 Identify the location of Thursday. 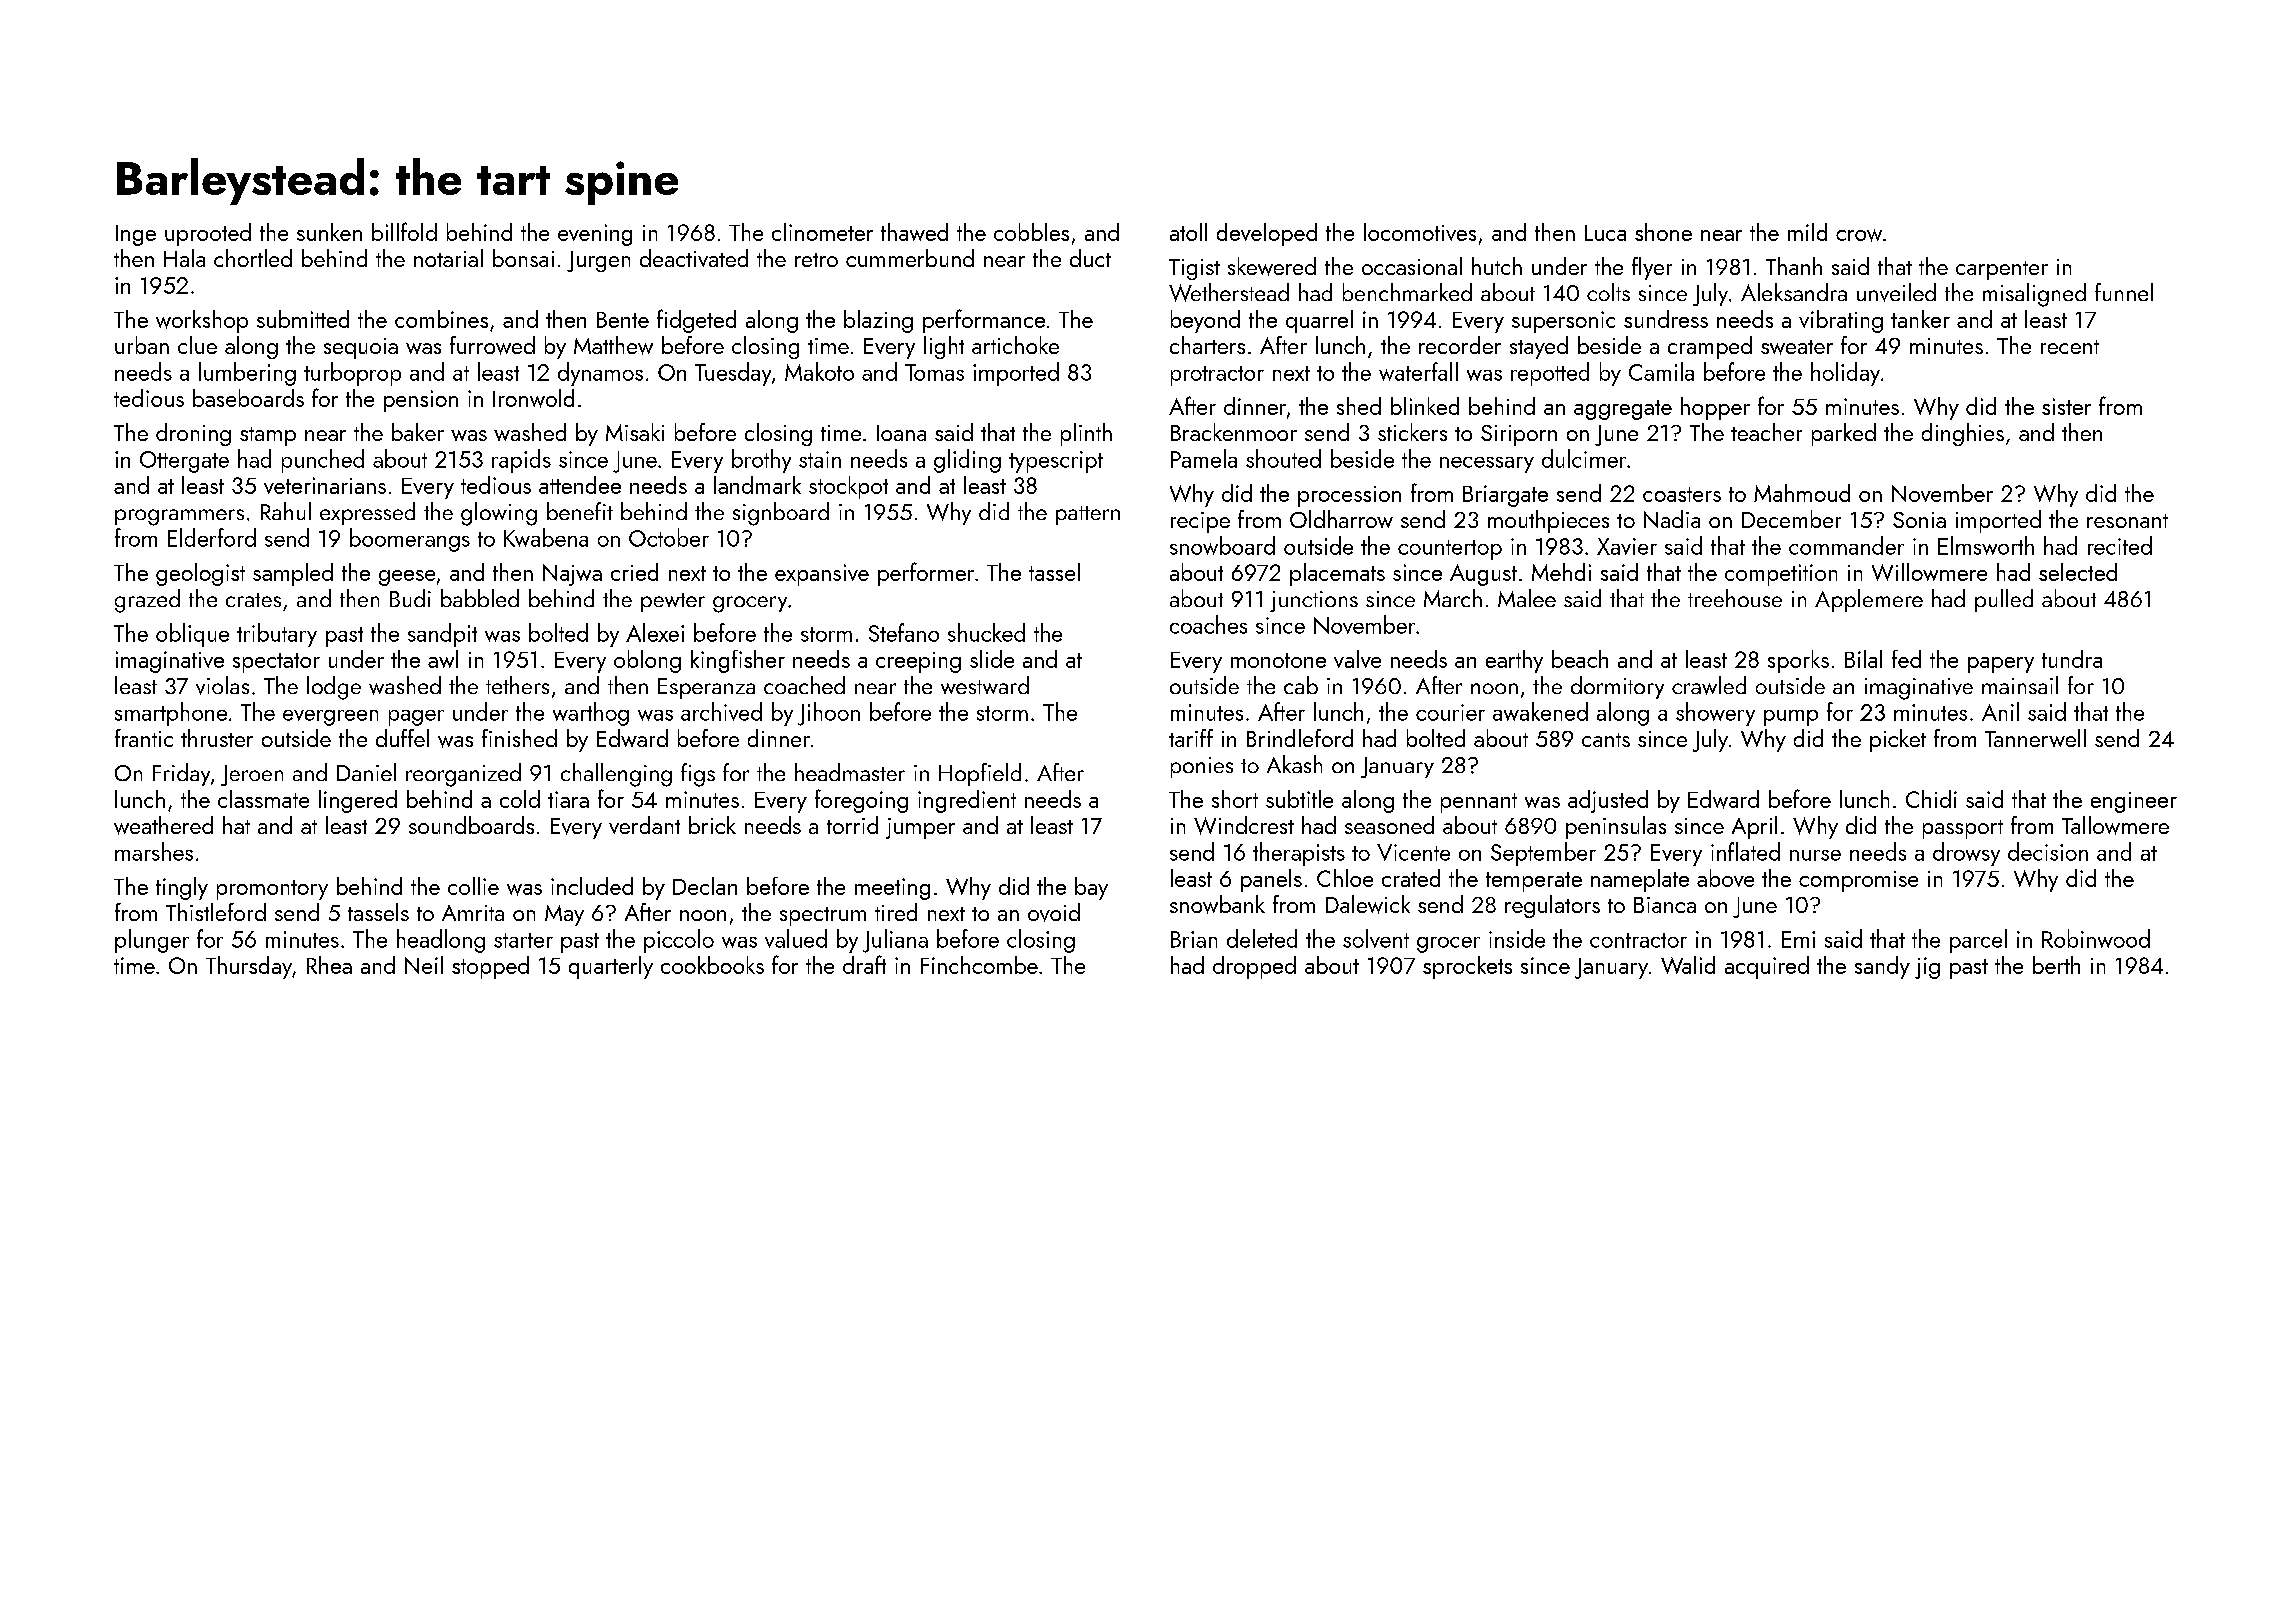
(249, 967).
